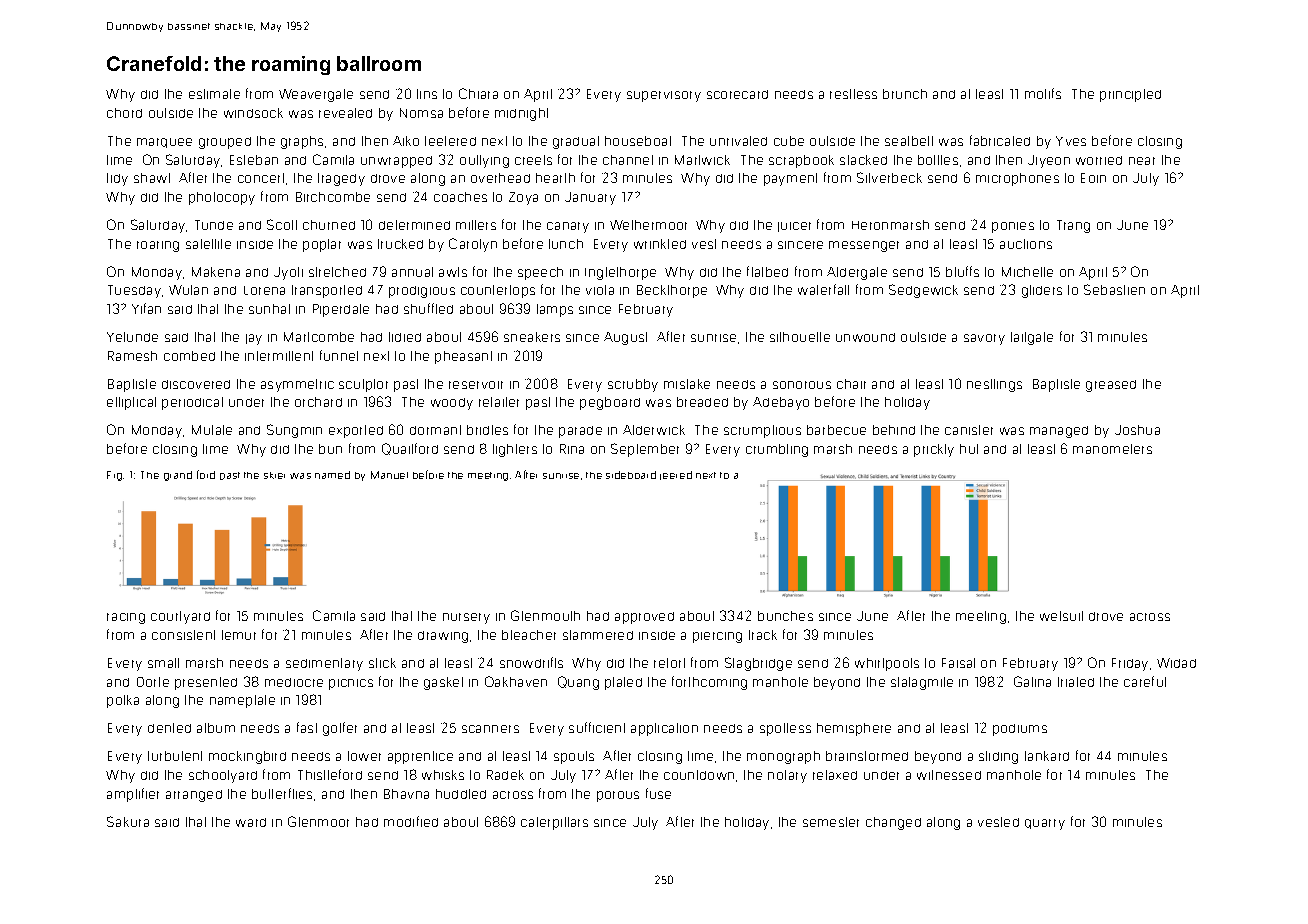 The width and height of the screenshot is (1308, 924). I want to click on estimate, so click(214, 94).
